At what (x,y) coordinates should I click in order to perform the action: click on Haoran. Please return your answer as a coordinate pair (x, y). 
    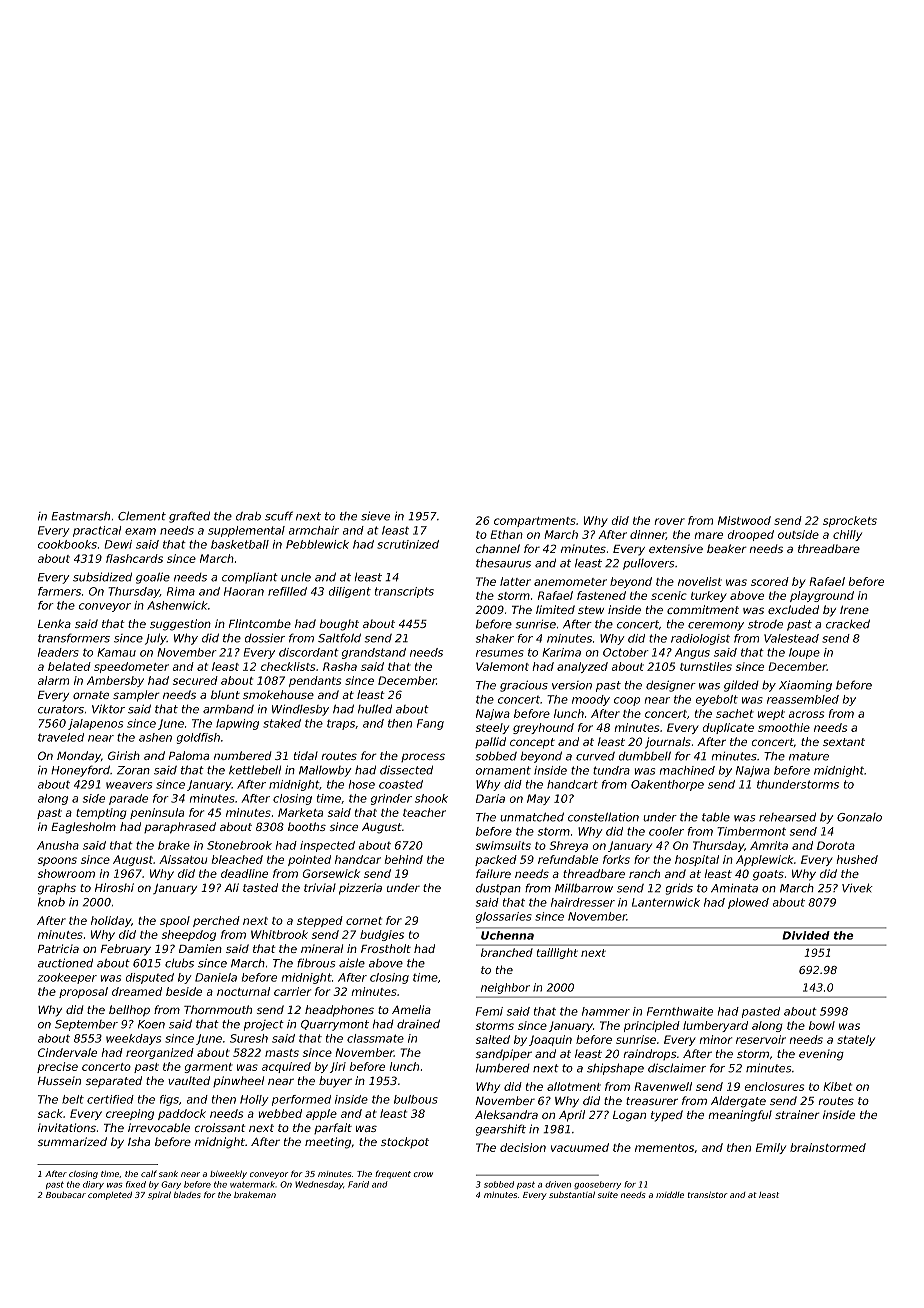
    Looking at the image, I should click on (244, 591).
